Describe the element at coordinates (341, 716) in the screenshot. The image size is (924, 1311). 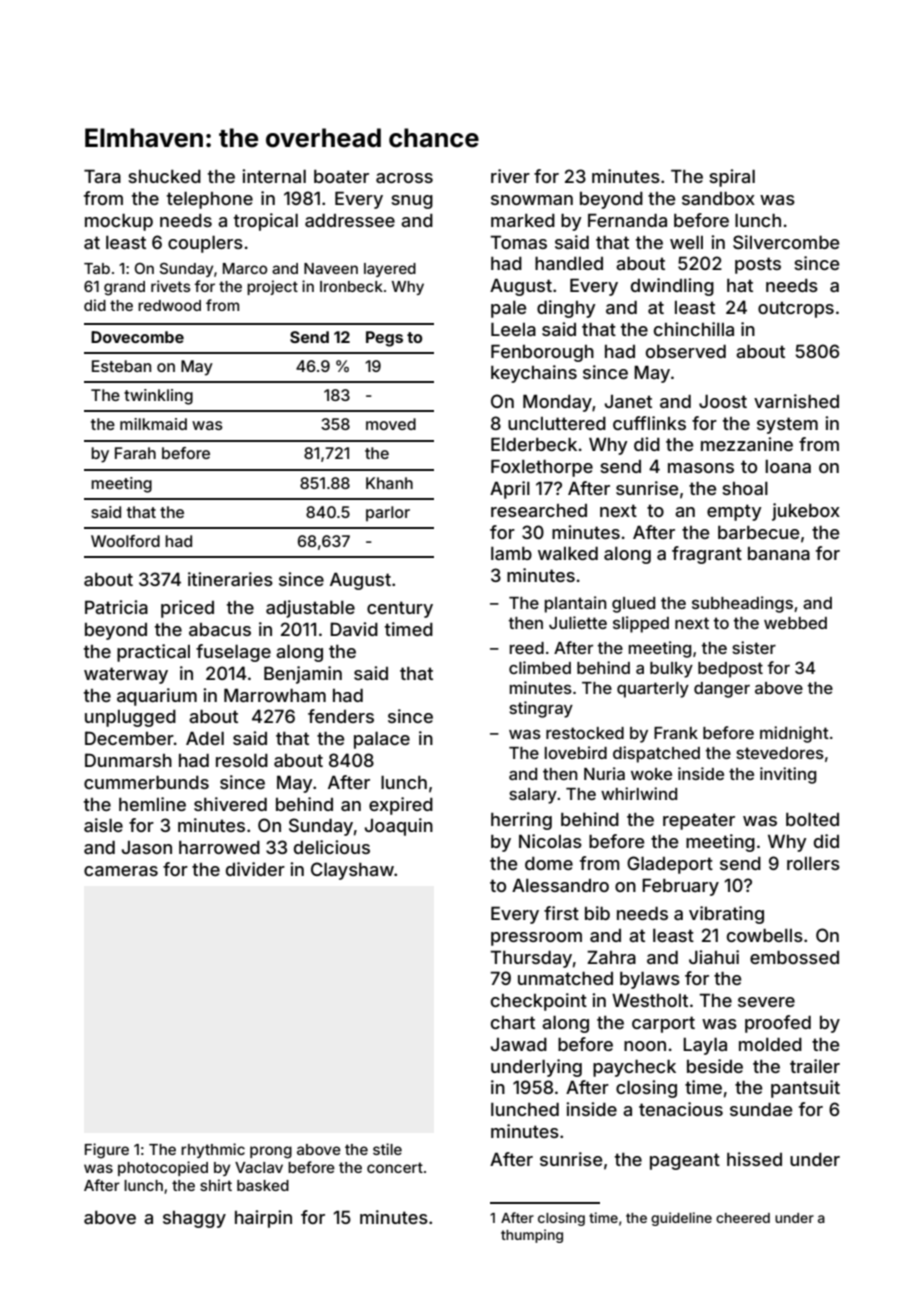
I see `fenders` at that location.
